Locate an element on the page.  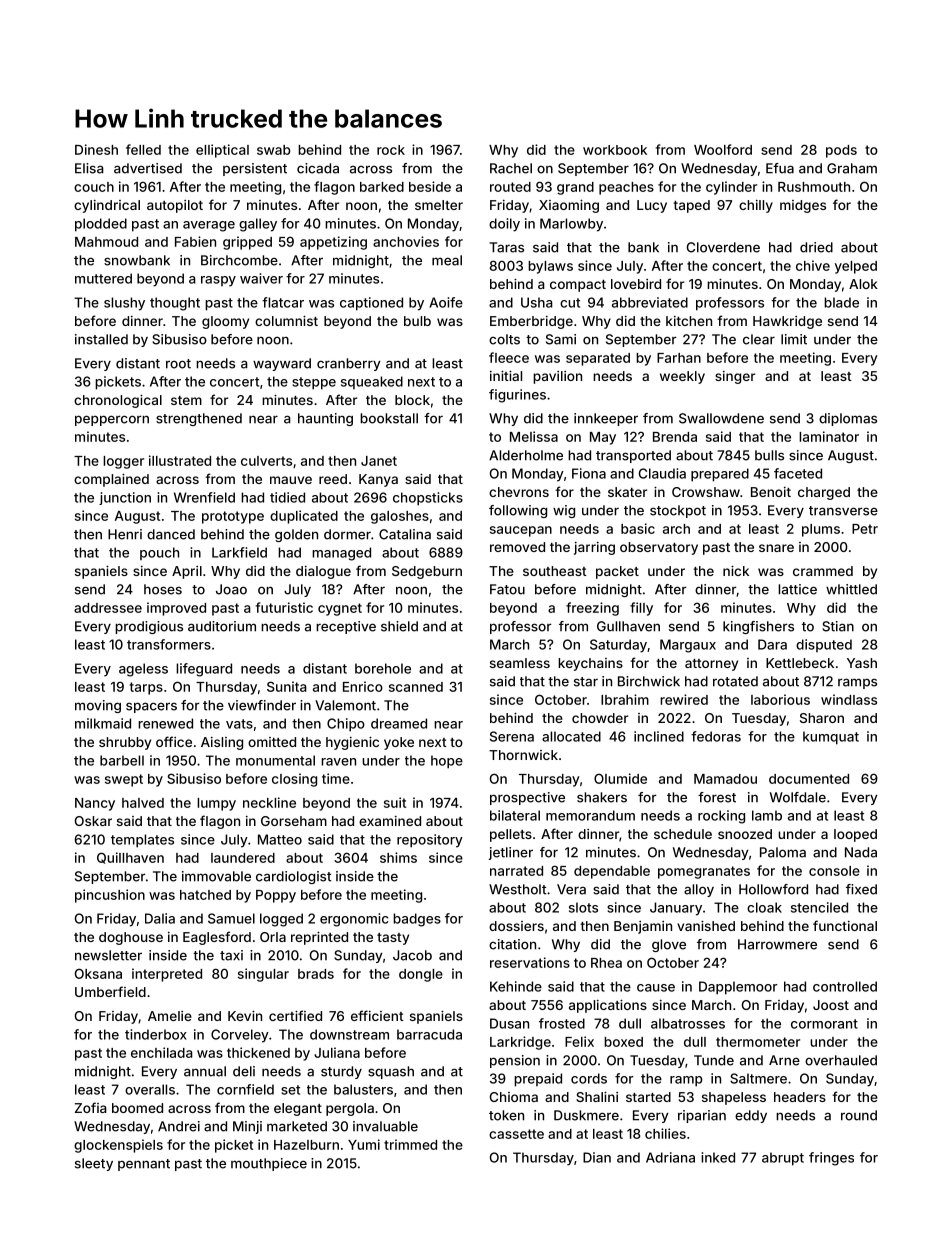
templates is located at coordinates (142, 841).
